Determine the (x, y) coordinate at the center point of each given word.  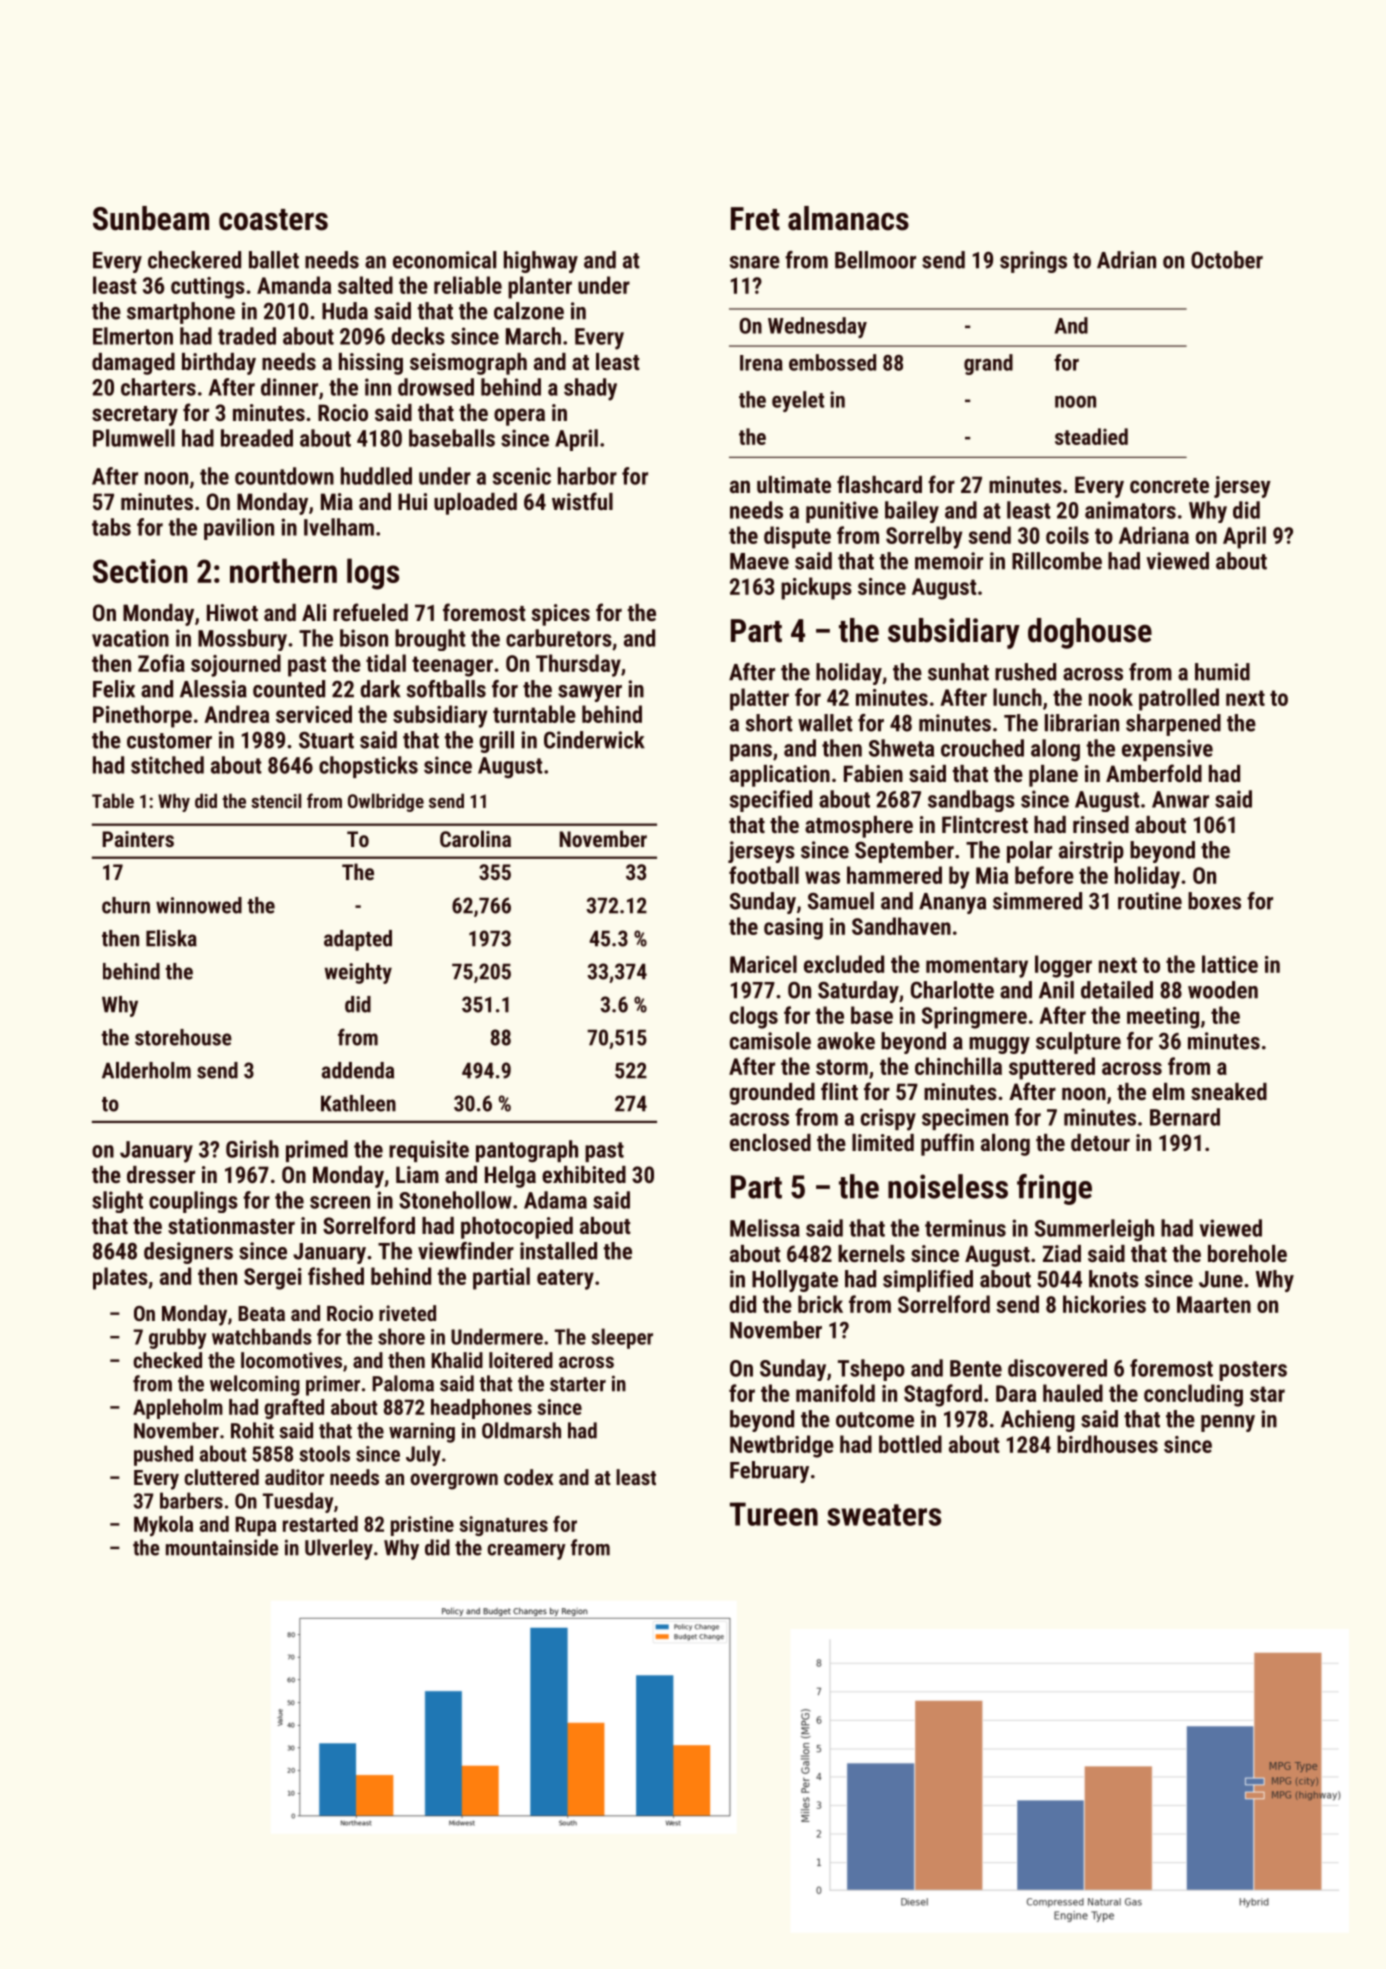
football (764, 875)
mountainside (222, 1547)
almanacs (848, 218)
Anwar (1180, 799)
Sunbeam (151, 218)
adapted (358, 940)
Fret (755, 219)
